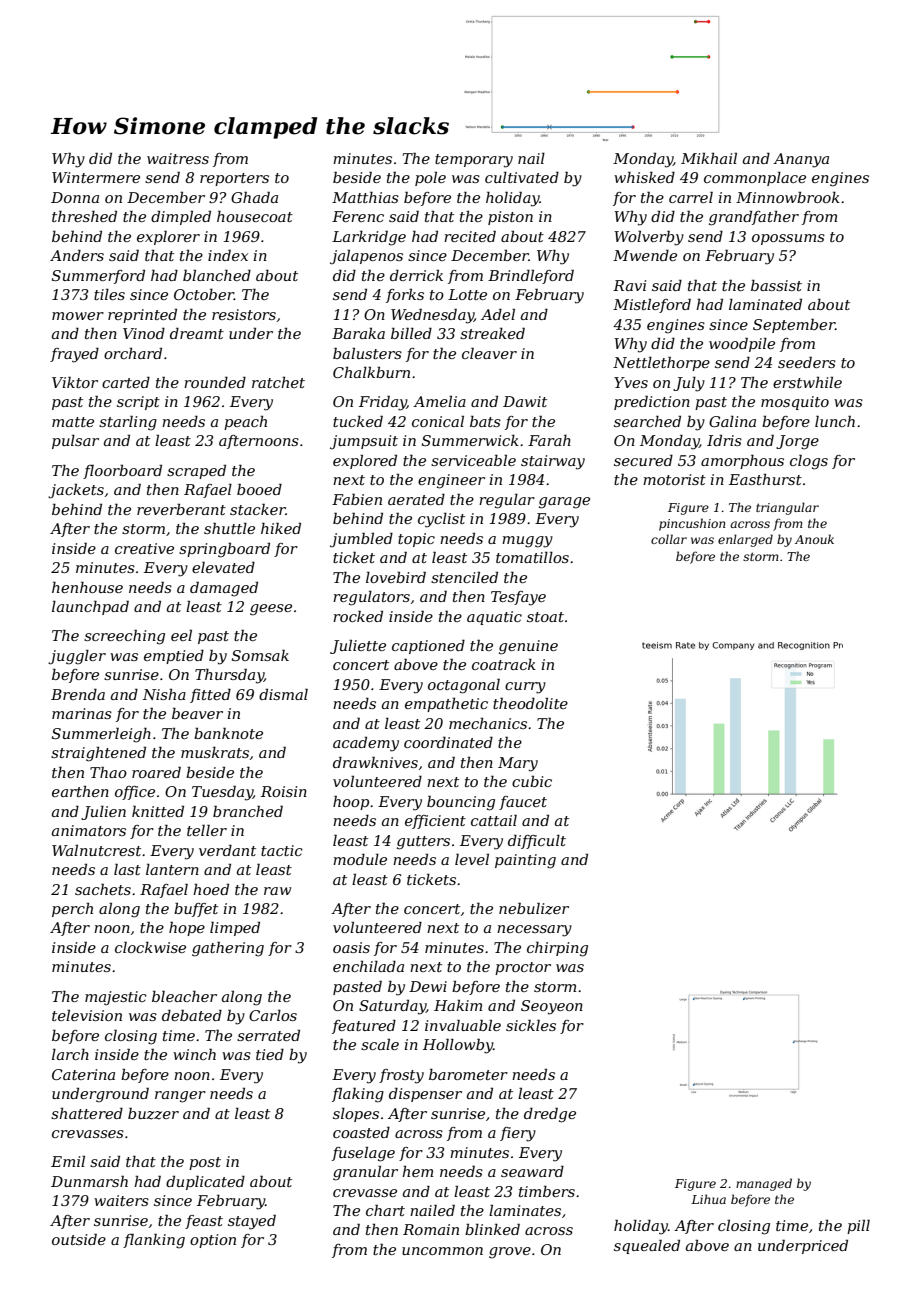  Describe the element at coordinates (164, 694) in the screenshot. I see `Nisha` at that location.
